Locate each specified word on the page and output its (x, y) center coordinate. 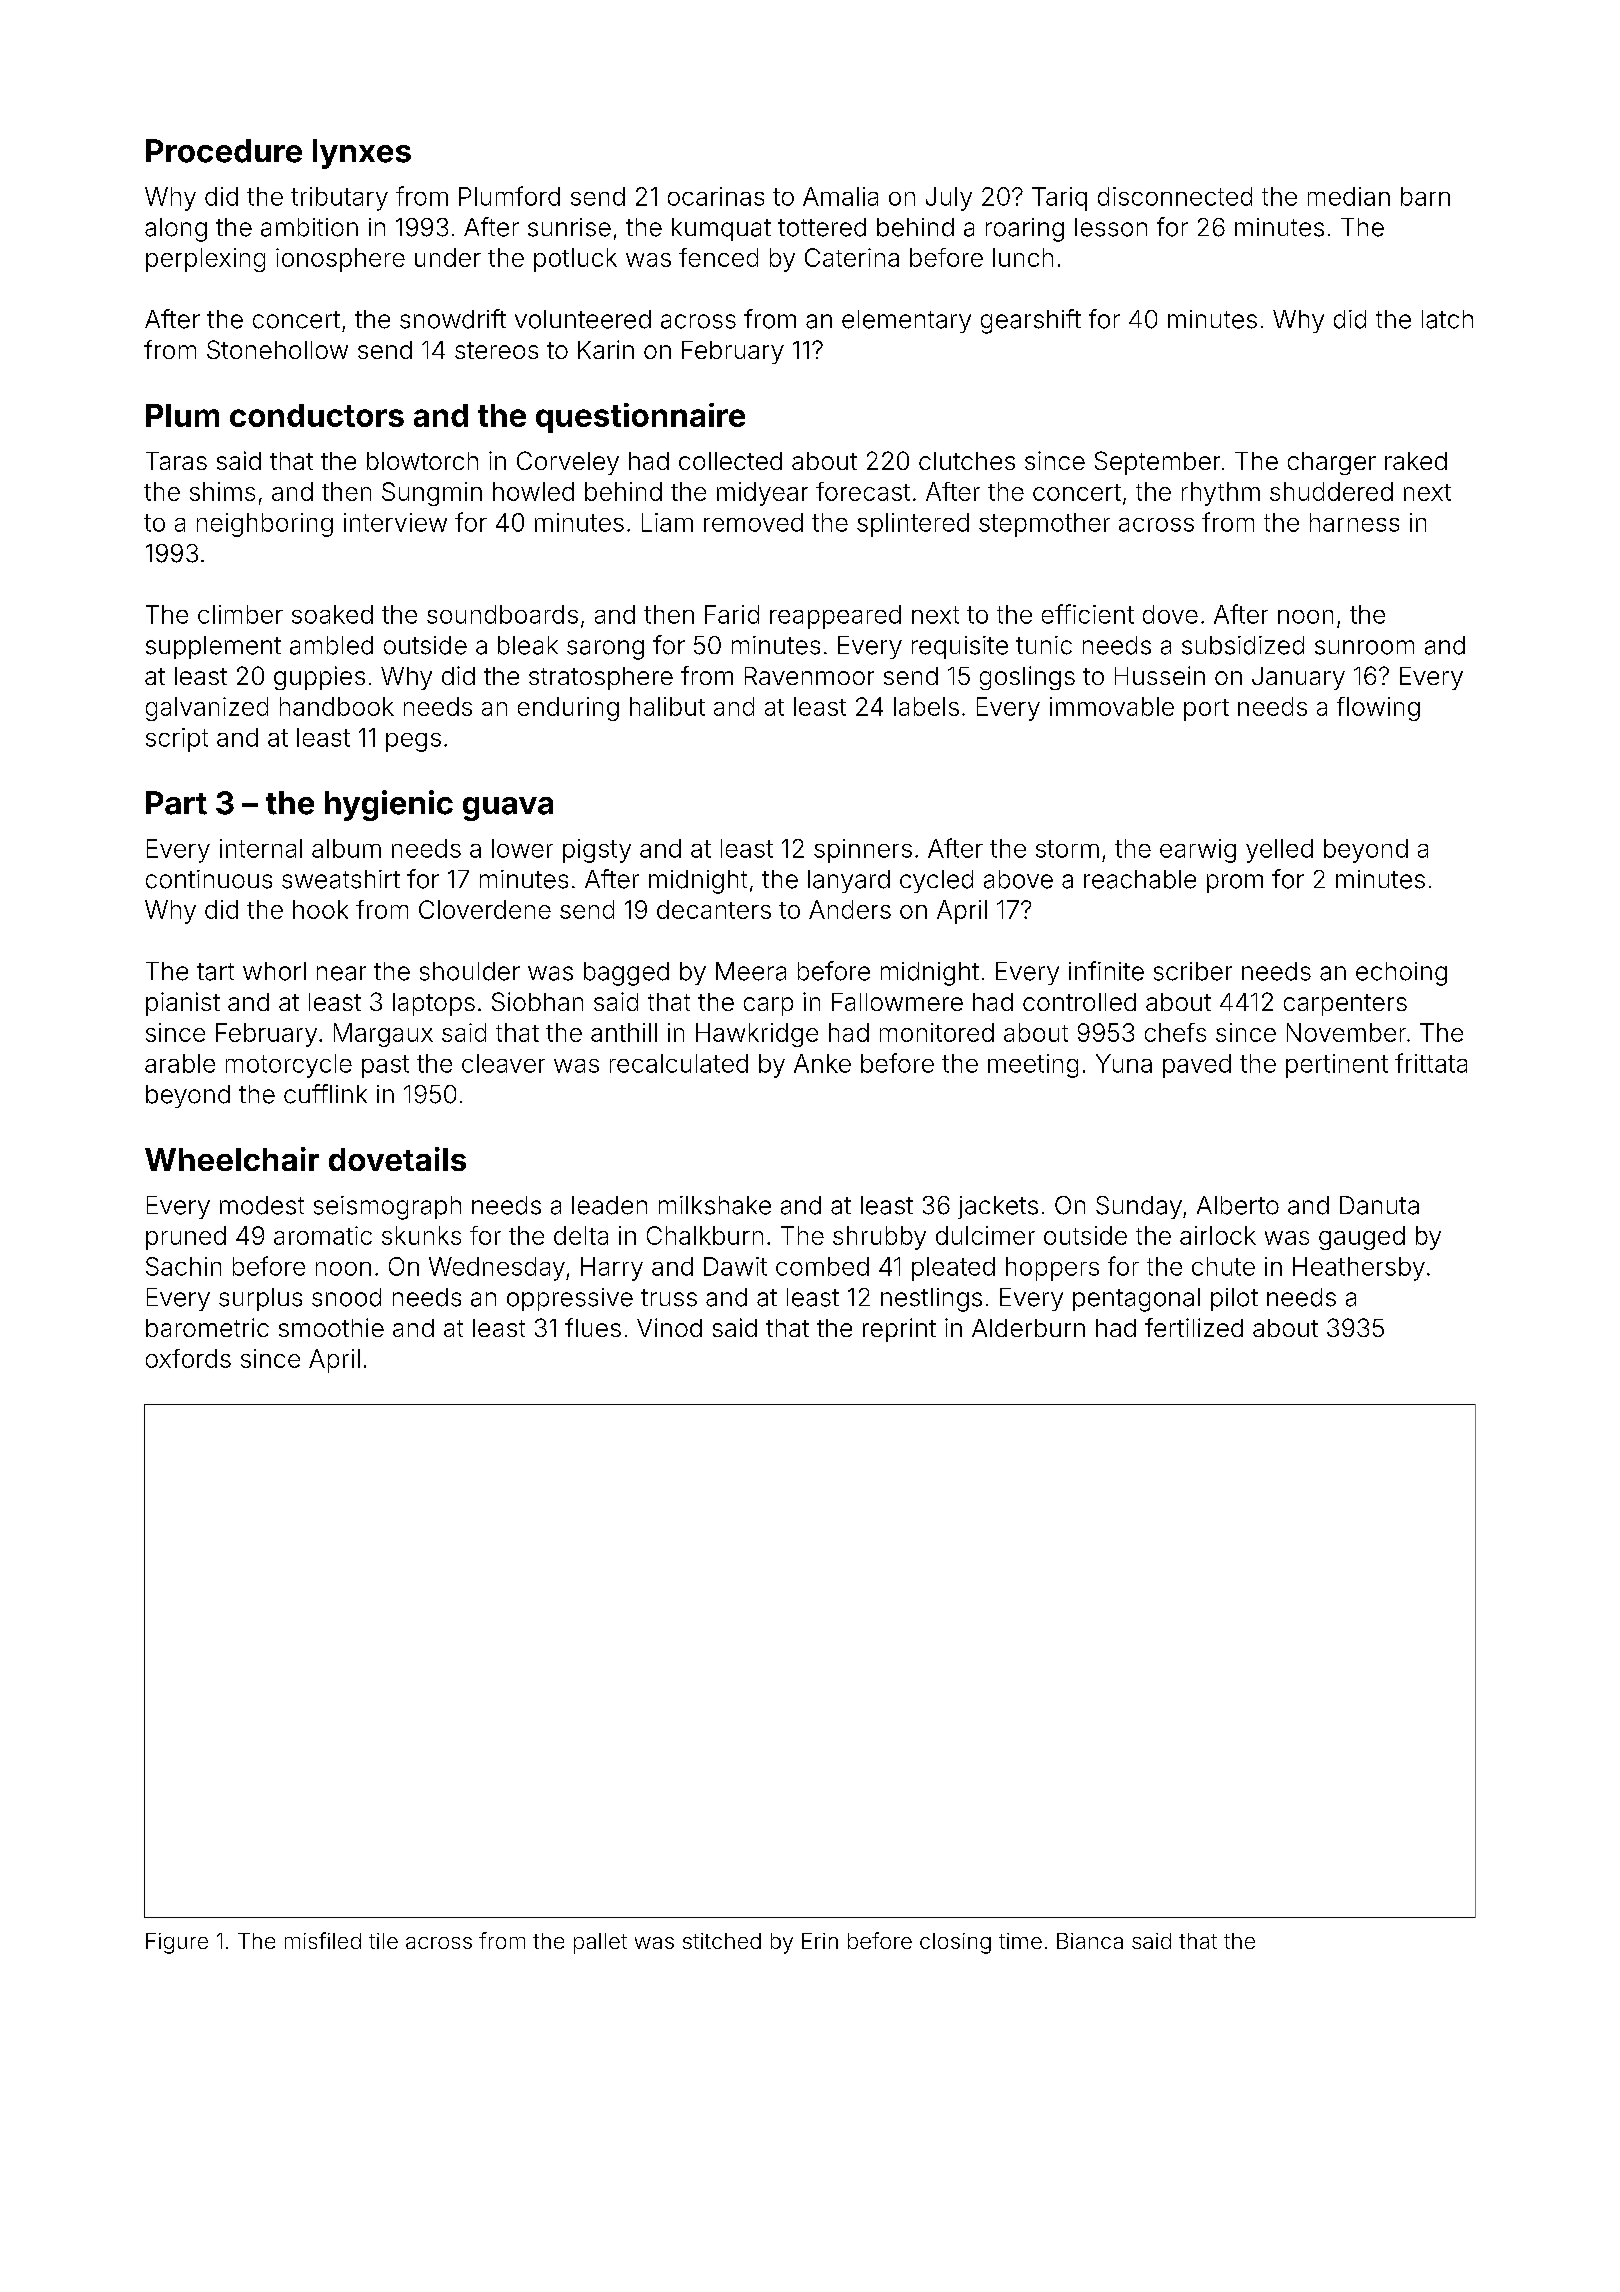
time (1020, 1941)
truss (669, 1298)
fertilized (1194, 1327)
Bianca (1090, 1941)
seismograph (387, 1208)
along (176, 230)
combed (822, 1266)
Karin (606, 349)
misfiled (323, 1940)
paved (1197, 1066)
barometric (207, 1327)
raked (1416, 461)
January (1298, 678)
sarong (605, 650)
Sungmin (432, 494)
